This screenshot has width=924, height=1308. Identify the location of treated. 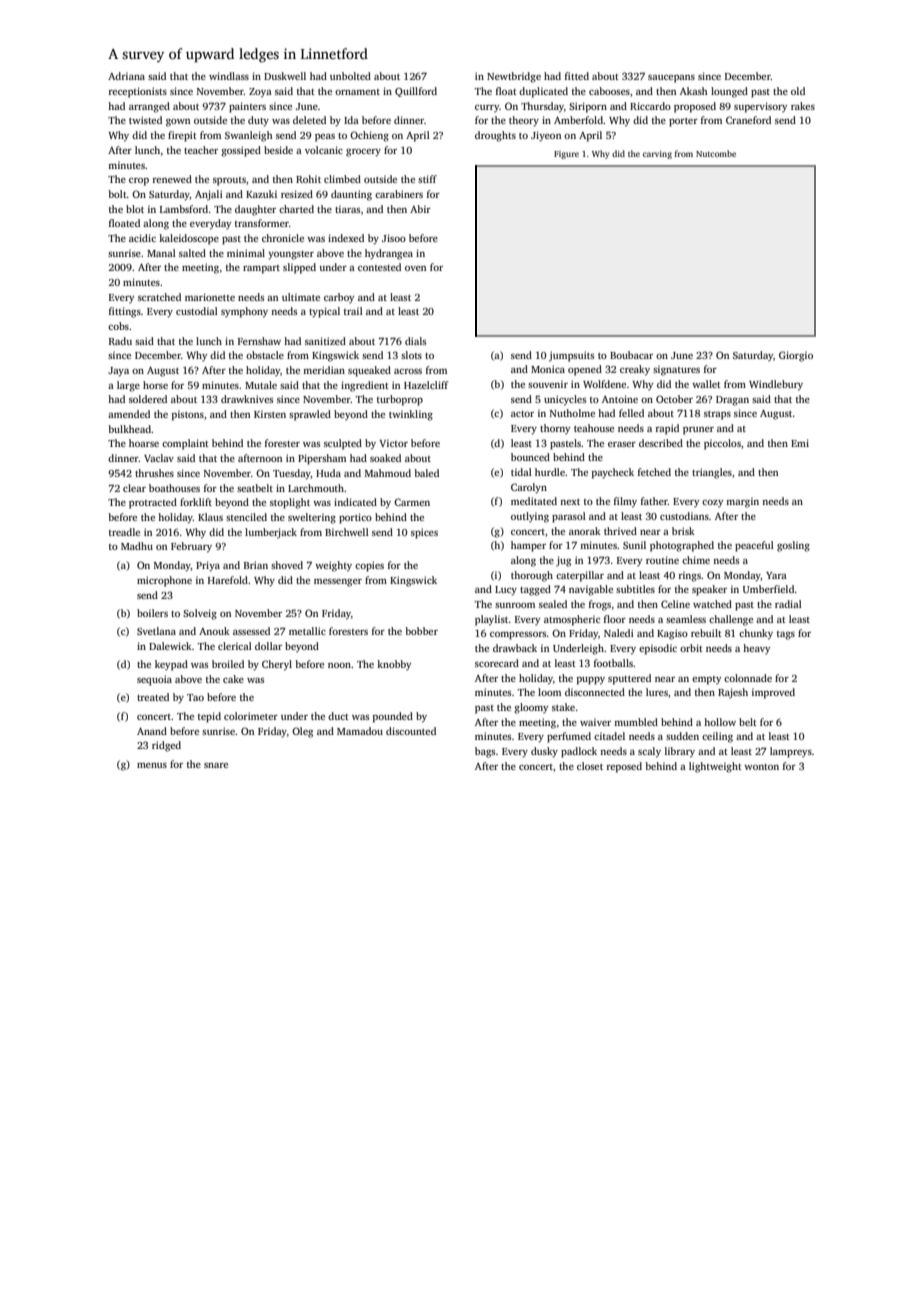
(153, 697).
